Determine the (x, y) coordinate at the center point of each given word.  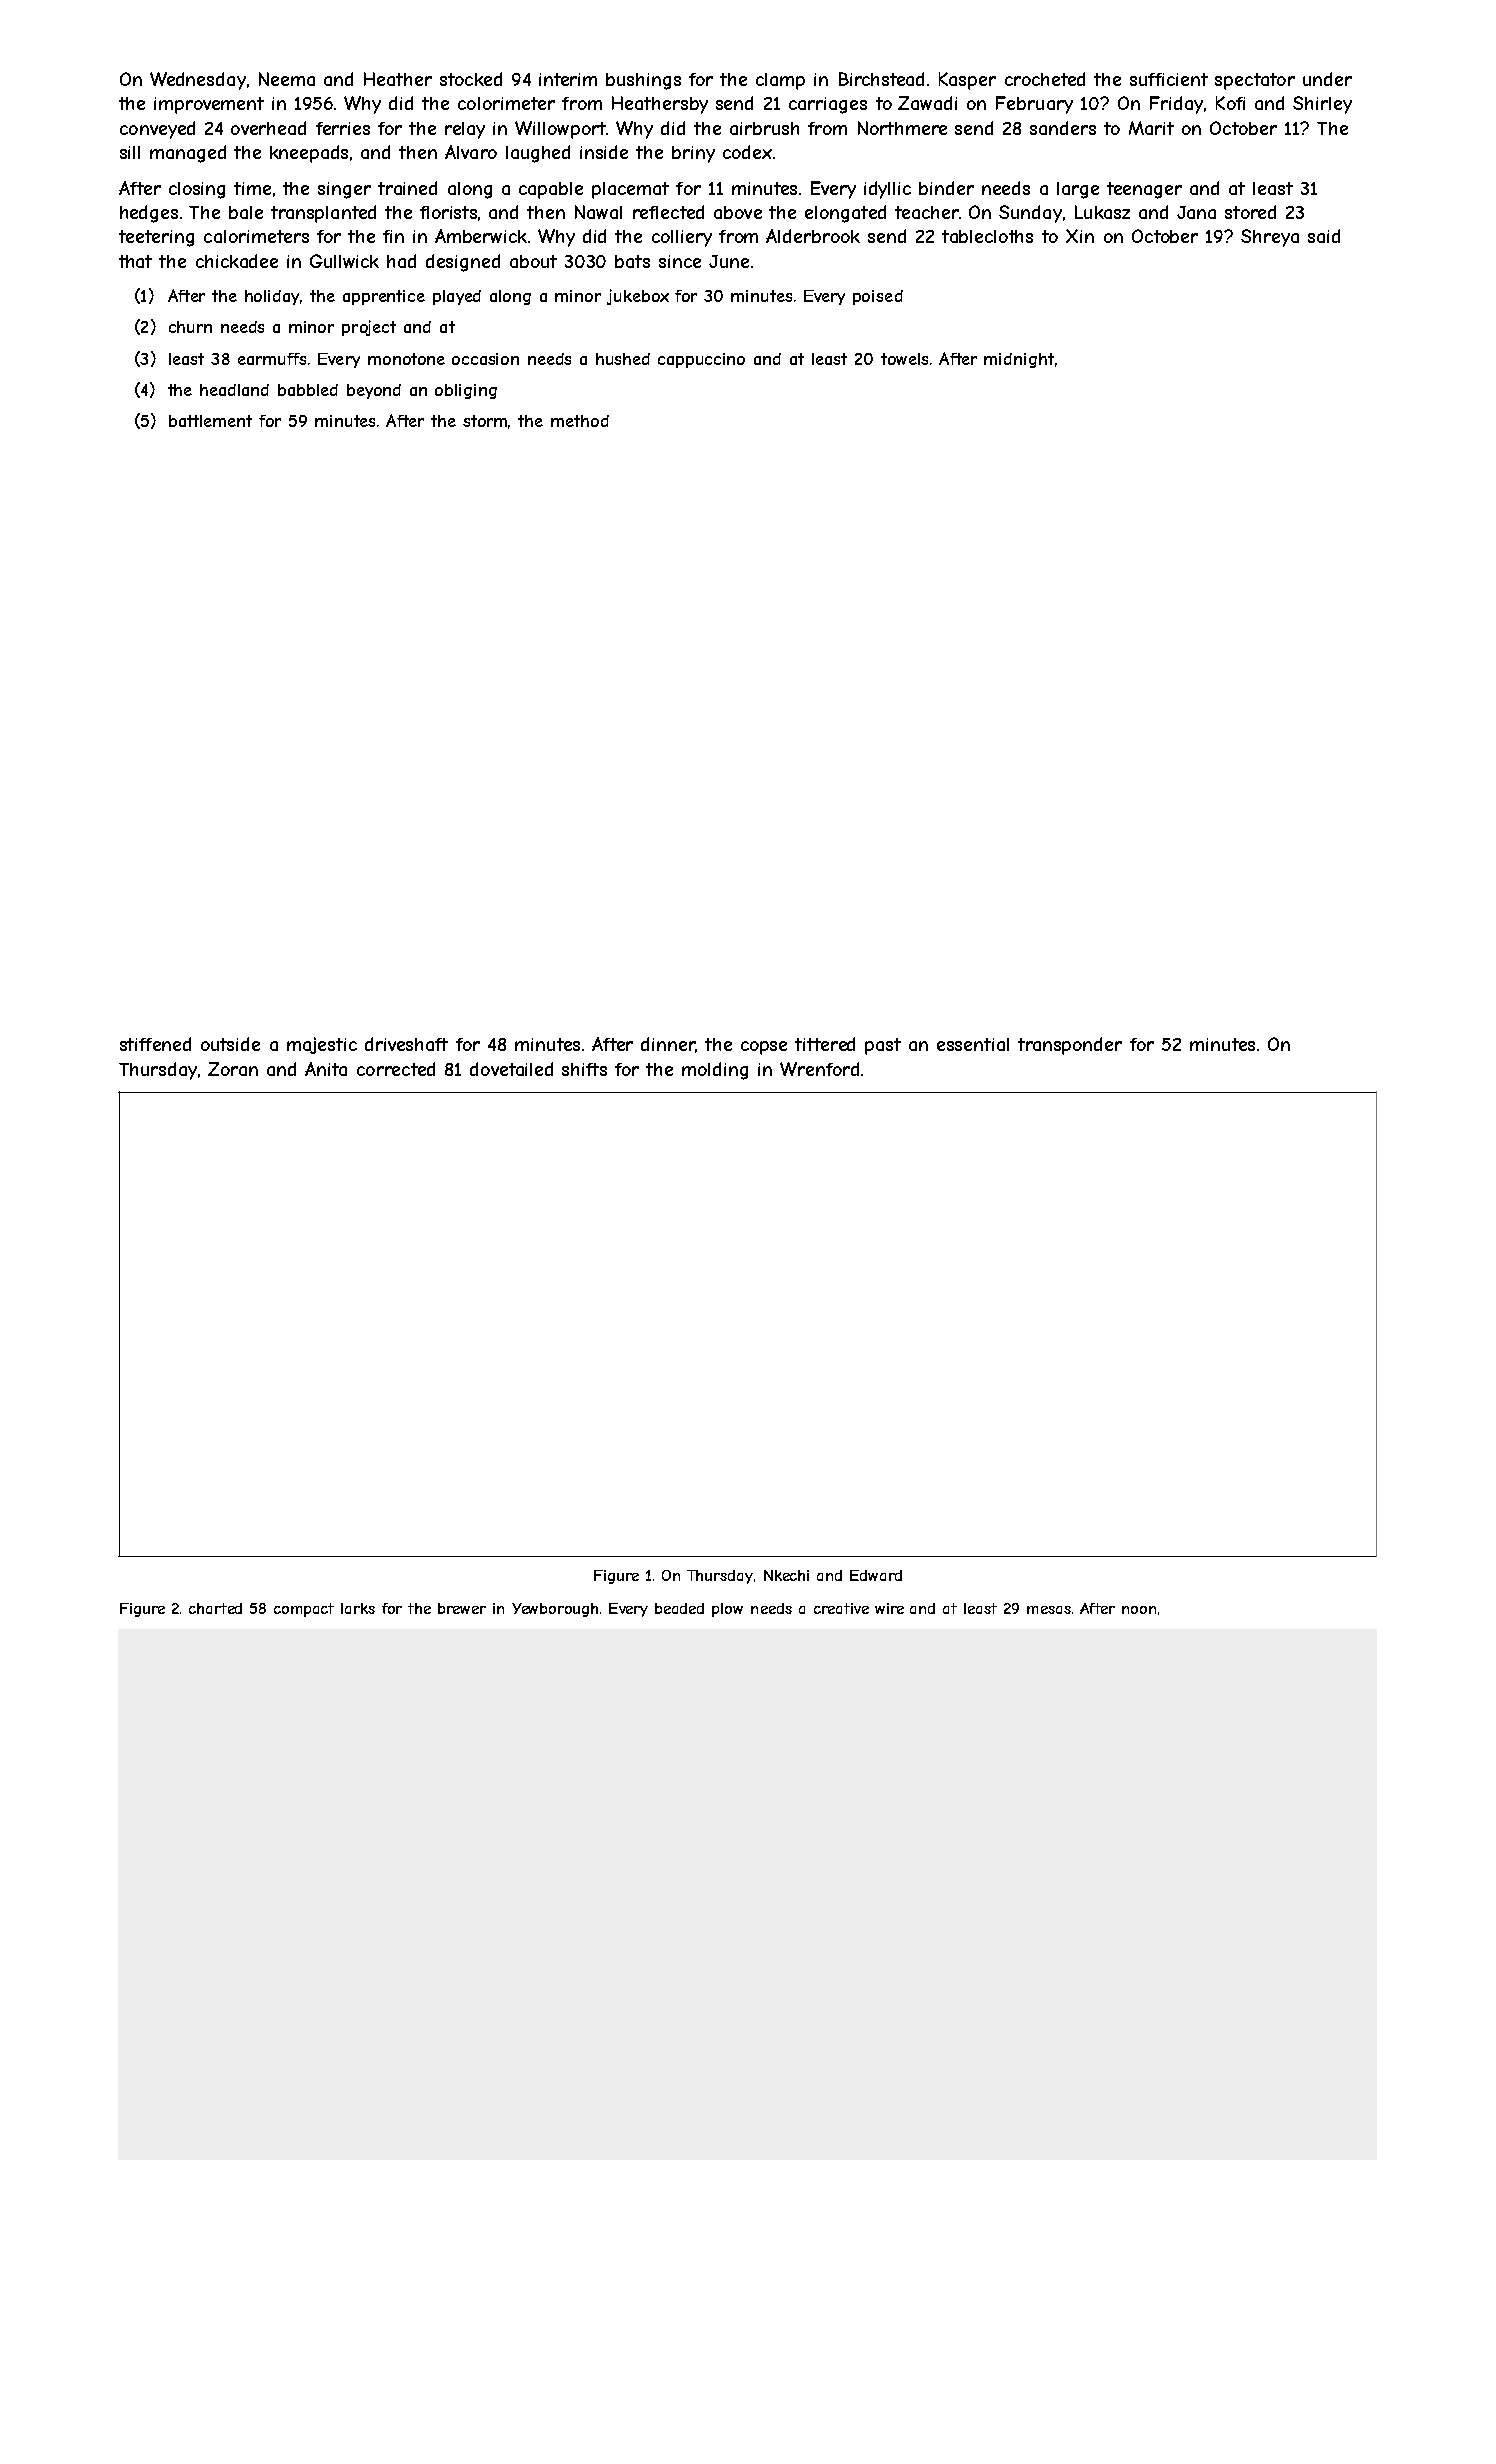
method (580, 421)
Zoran (233, 1069)
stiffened (155, 1044)
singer (344, 190)
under (1327, 79)
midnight (1019, 360)
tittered (825, 1044)
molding (715, 1071)
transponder (1070, 1046)
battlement (210, 421)
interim (568, 79)
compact (304, 1610)
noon (1139, 1610)
